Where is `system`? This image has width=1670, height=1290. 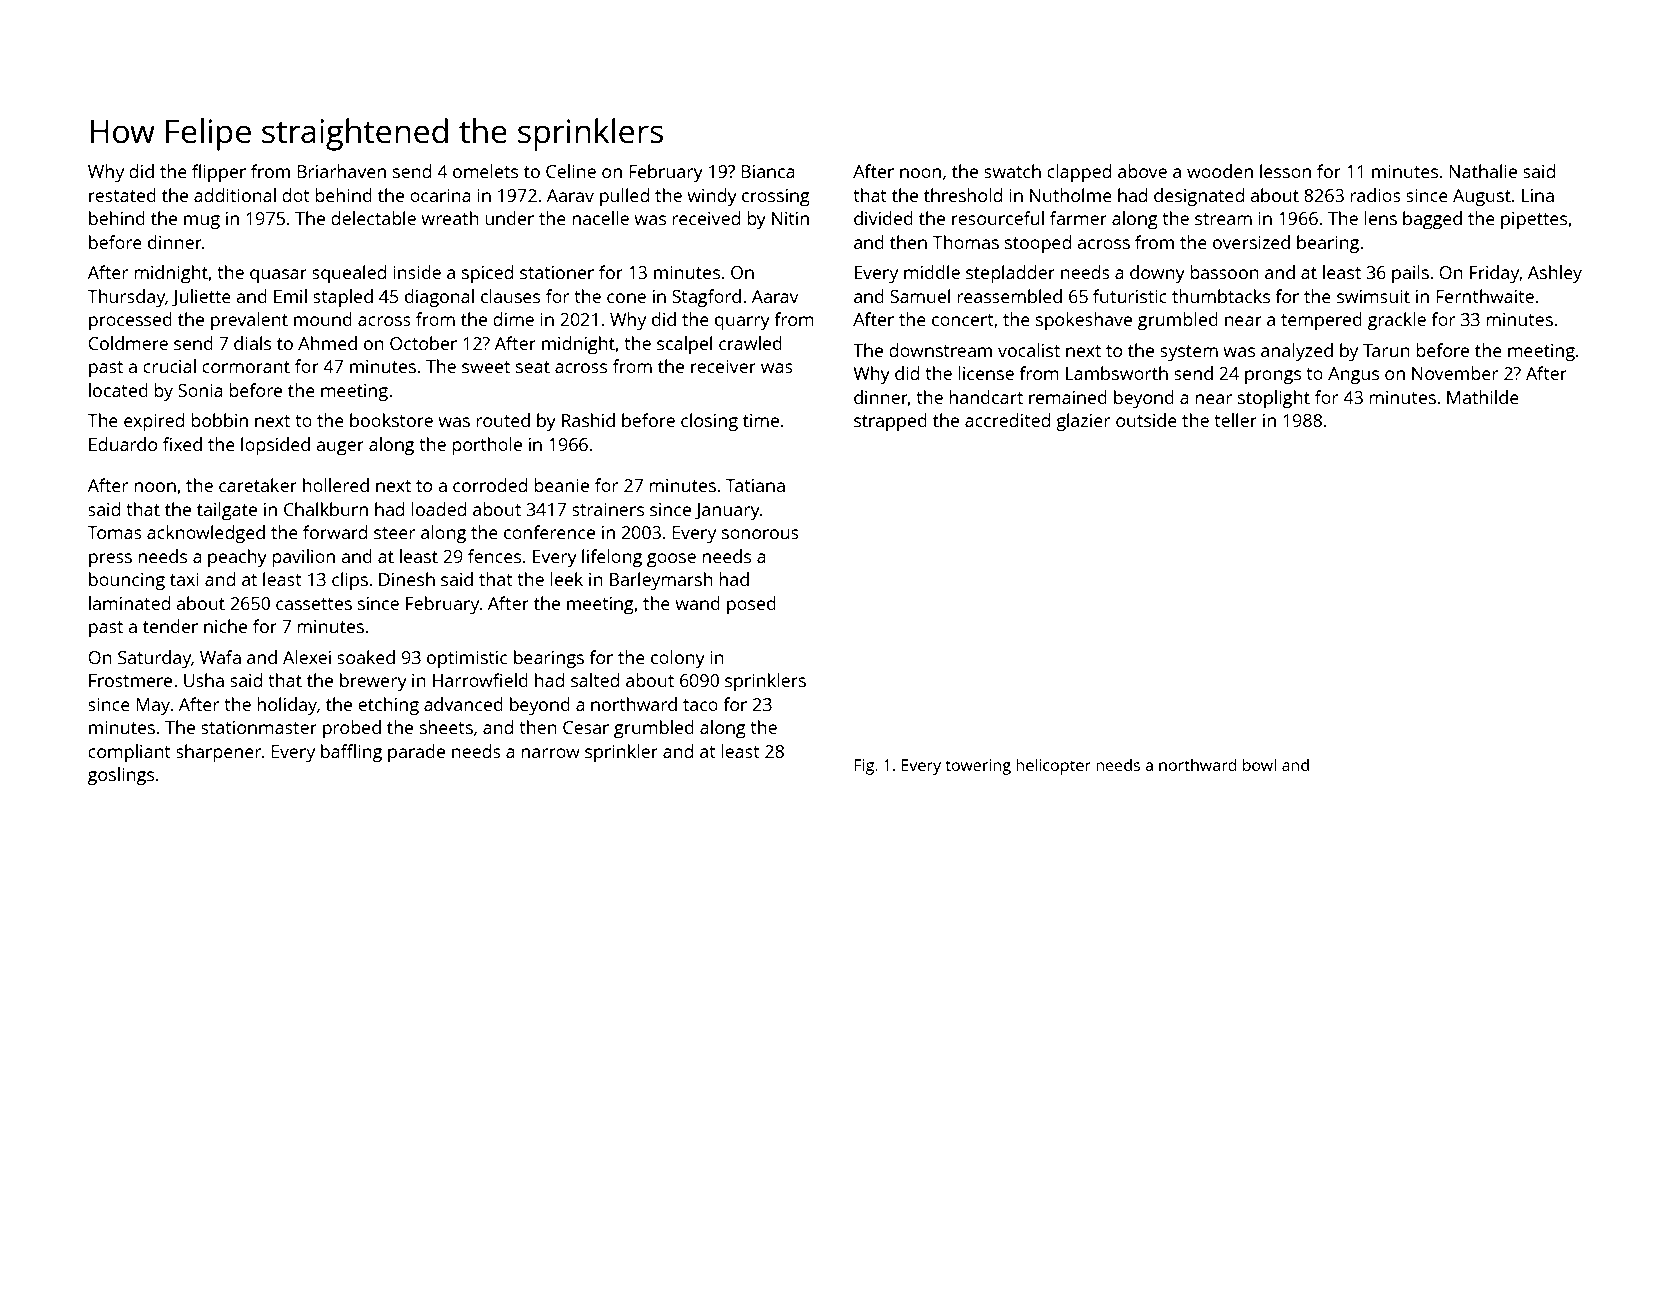 system is located at coordinates (1189, 353).
